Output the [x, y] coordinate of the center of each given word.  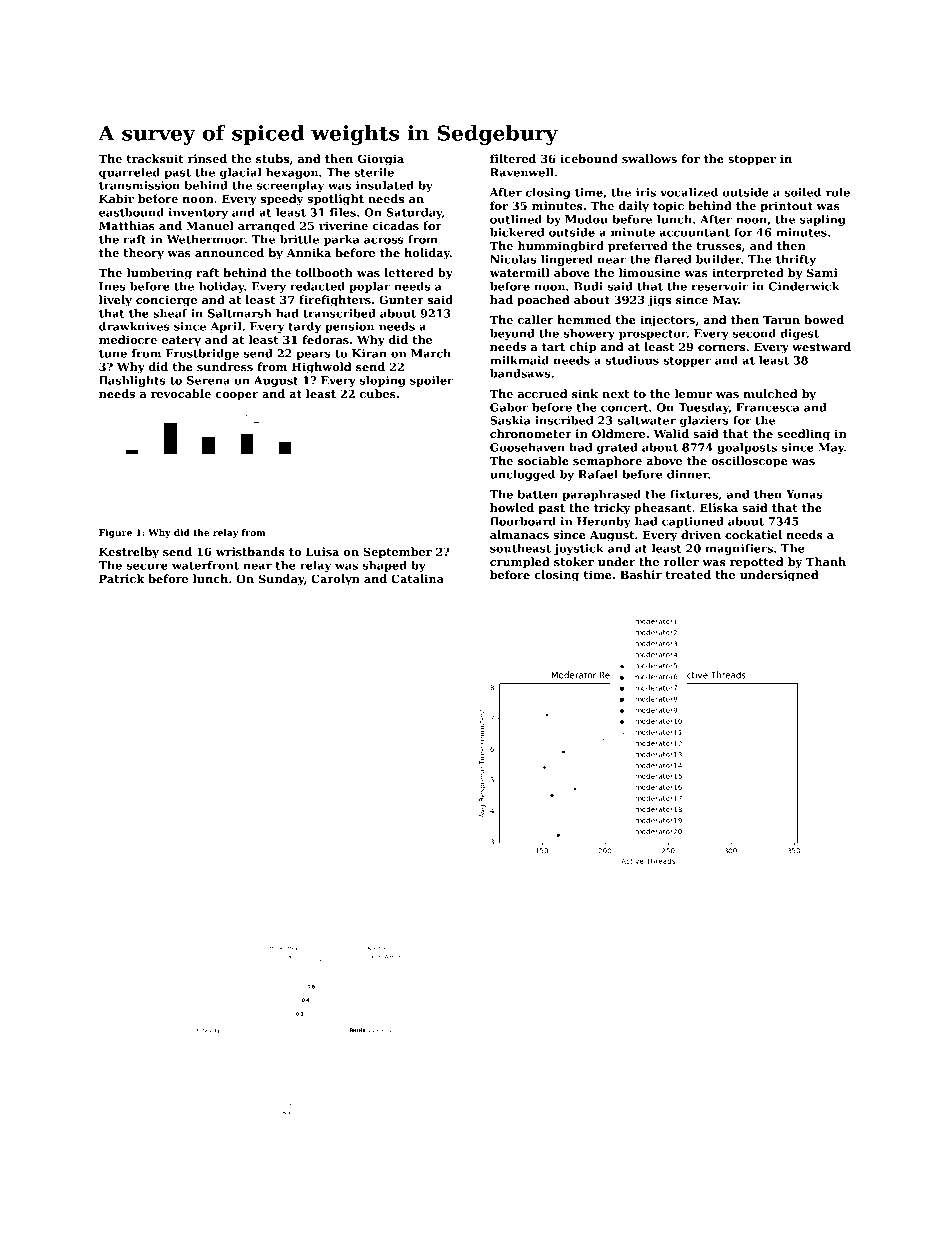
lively [115, 301]
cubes [378, 393]
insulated [385, 185]
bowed [824, 319]
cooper [236, 396]
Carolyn [335, 580]
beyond [512, 334]
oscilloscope [749, 462]
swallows [649, 158]
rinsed [207, 158]
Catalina [417, 578]
